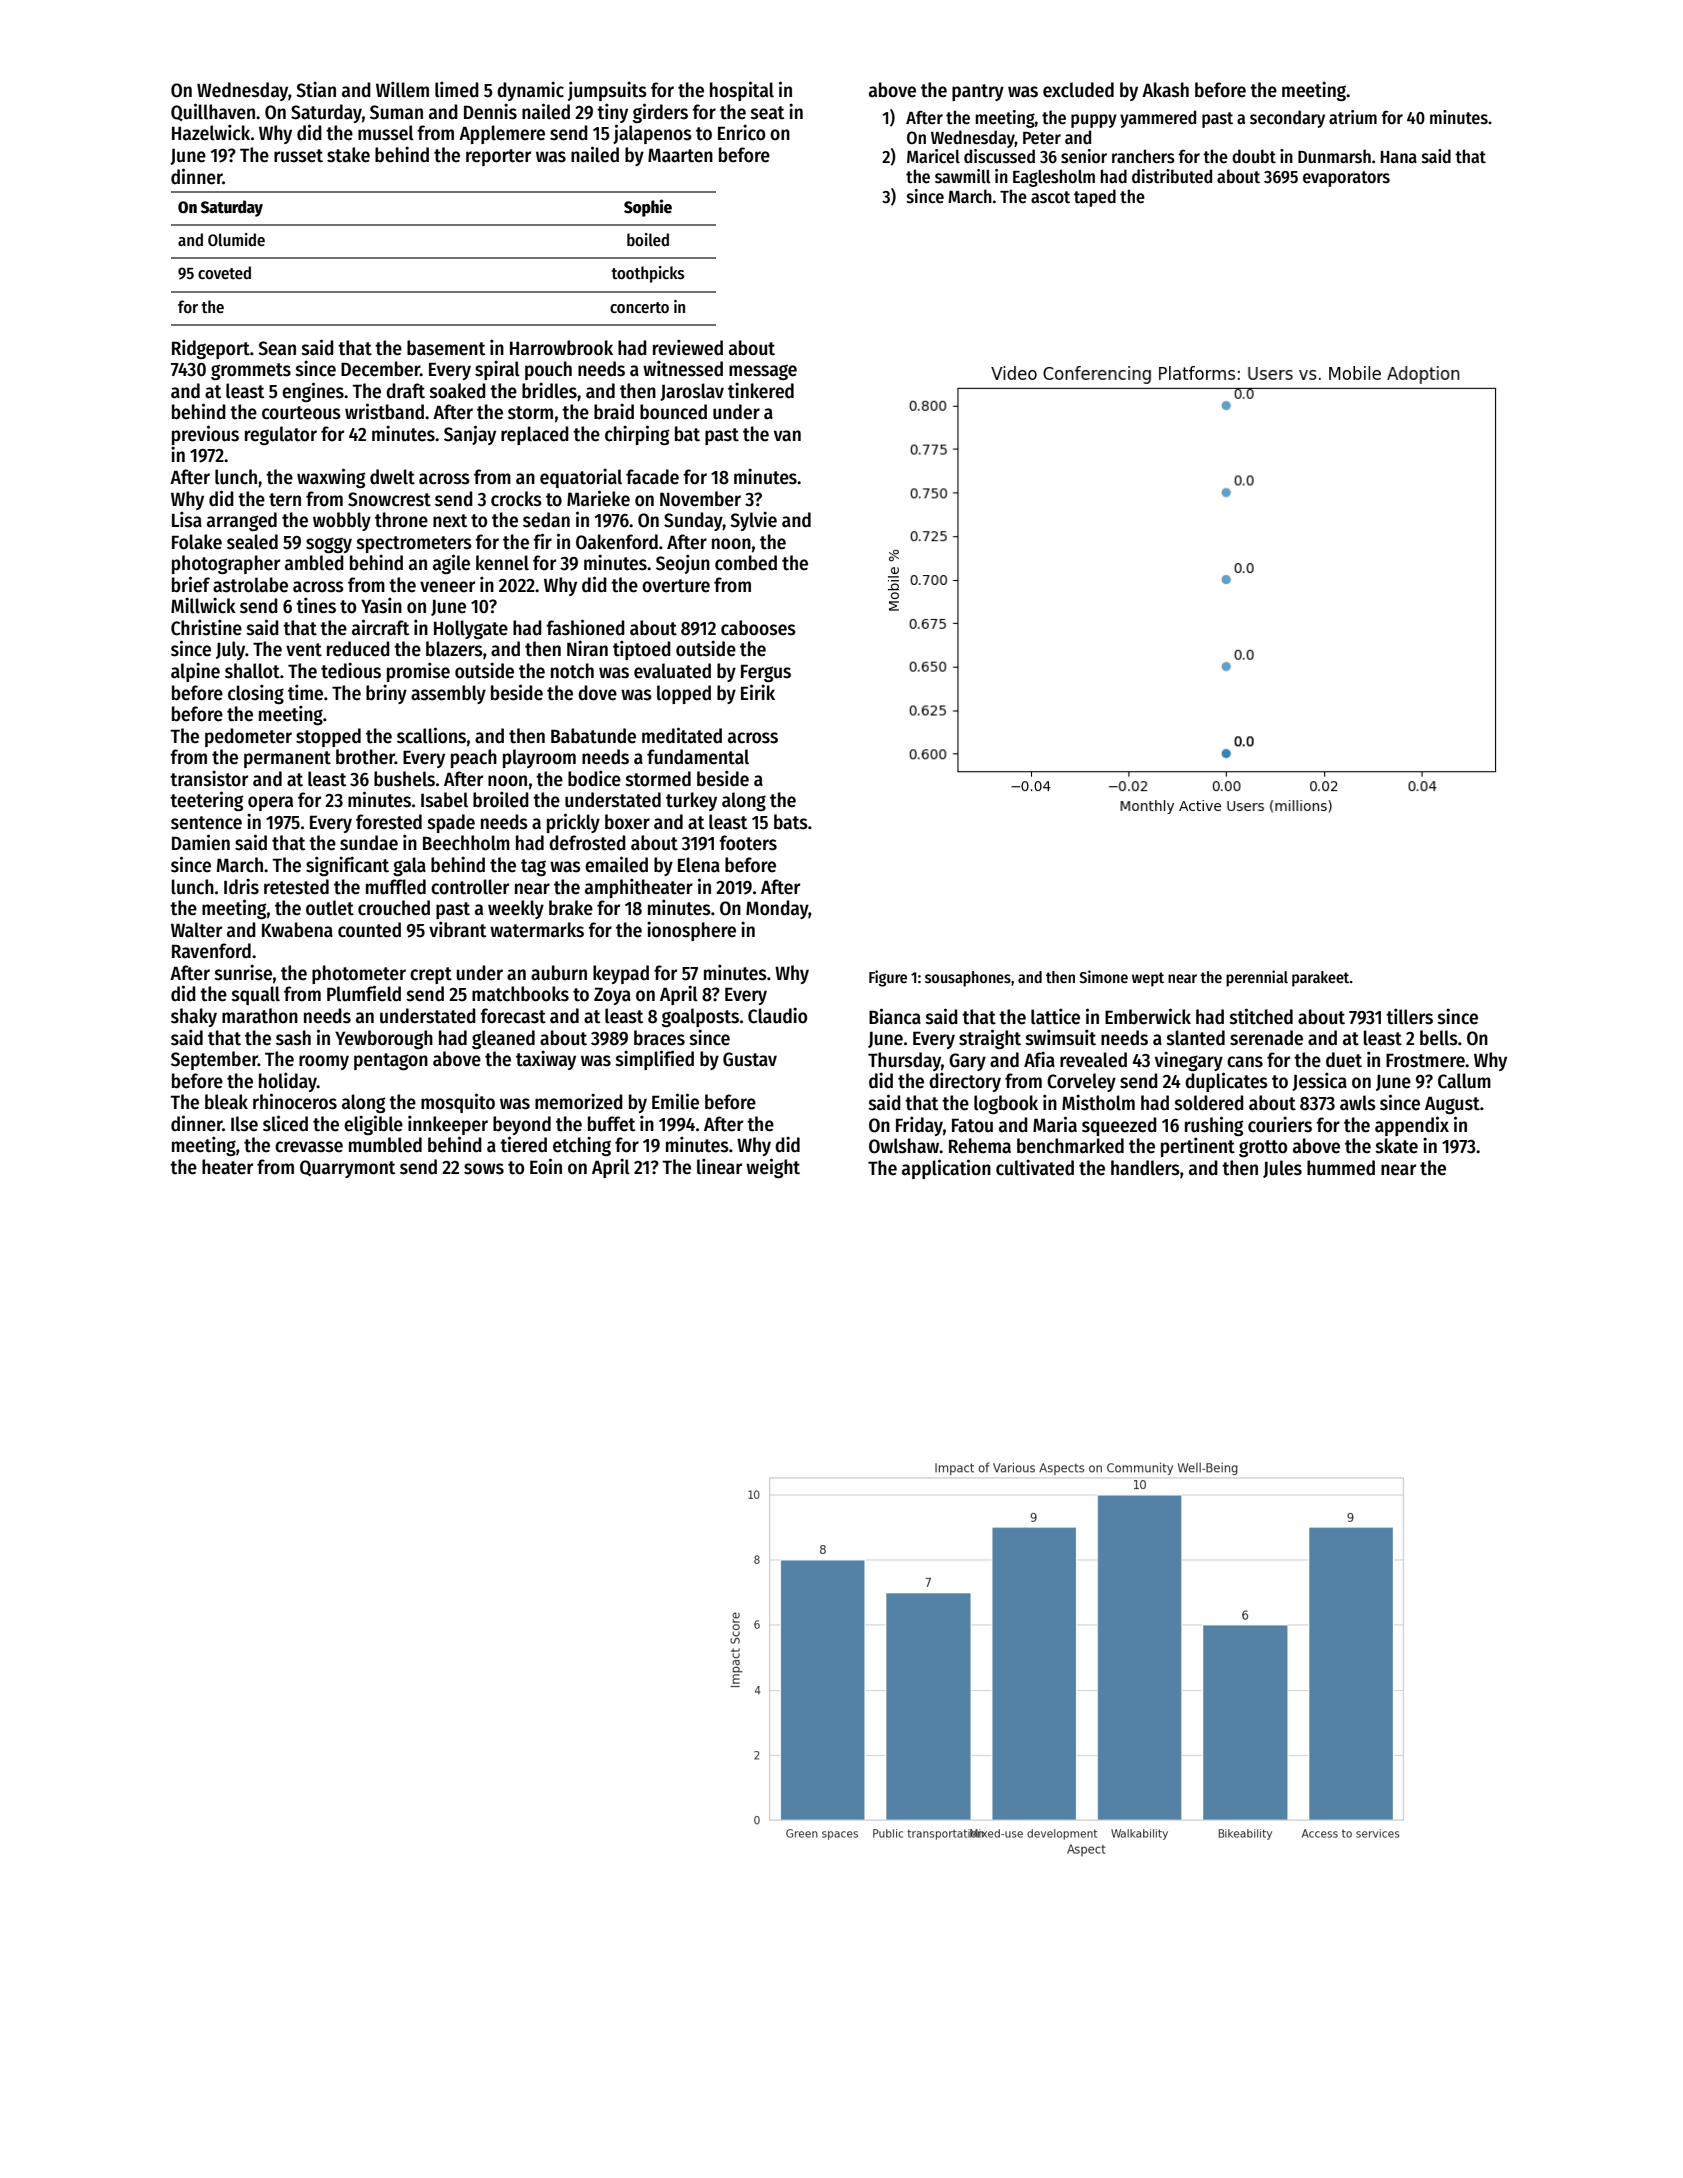  What do you see at coordinates (243, 972) in the document?
I see `sunrise` at bounding box center [243, 972].
